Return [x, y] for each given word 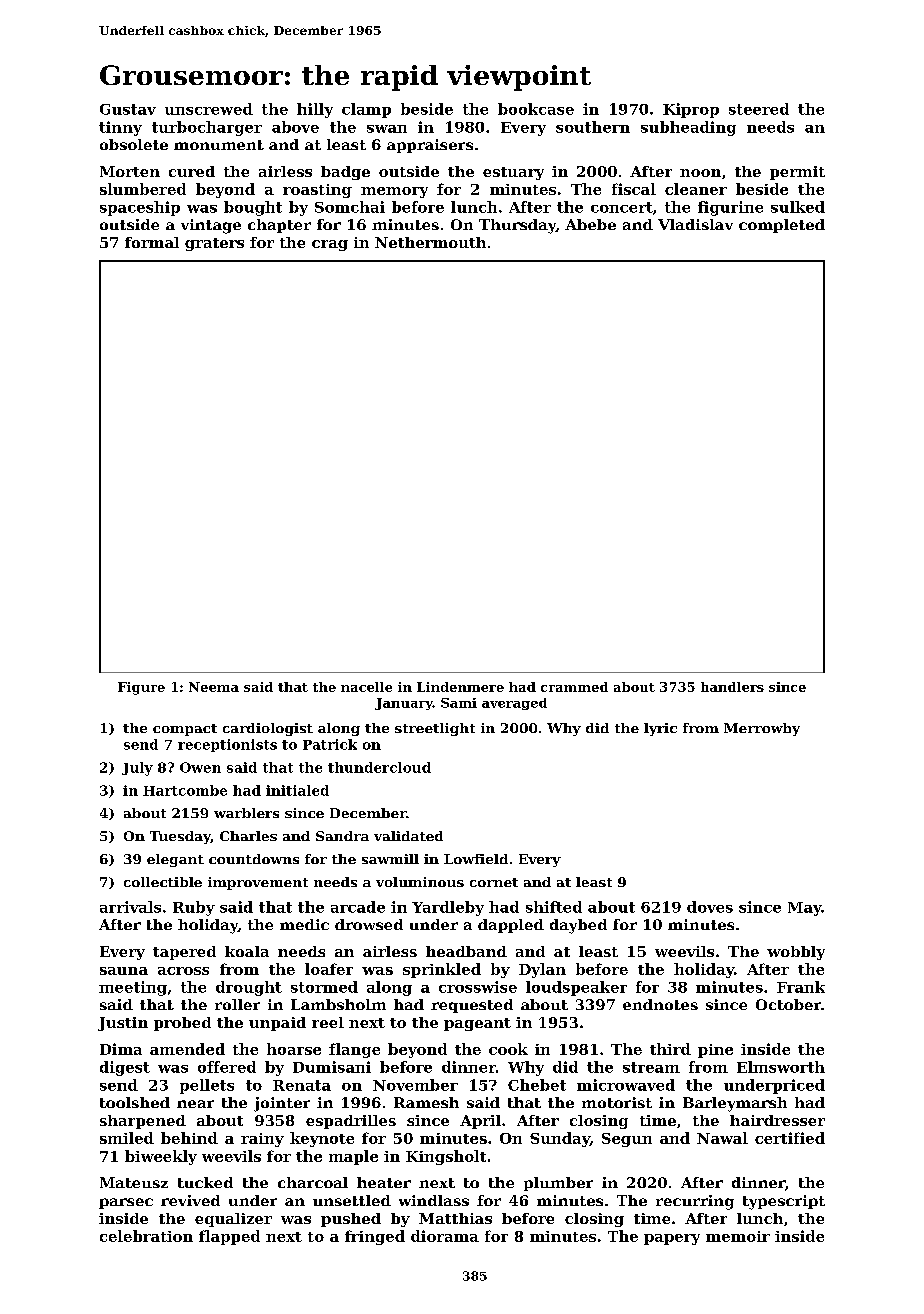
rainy [262, 1140]
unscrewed [209, 109]
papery [672, 1239]
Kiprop [691, 110]
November [415, 1085]
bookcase [536, 109]
